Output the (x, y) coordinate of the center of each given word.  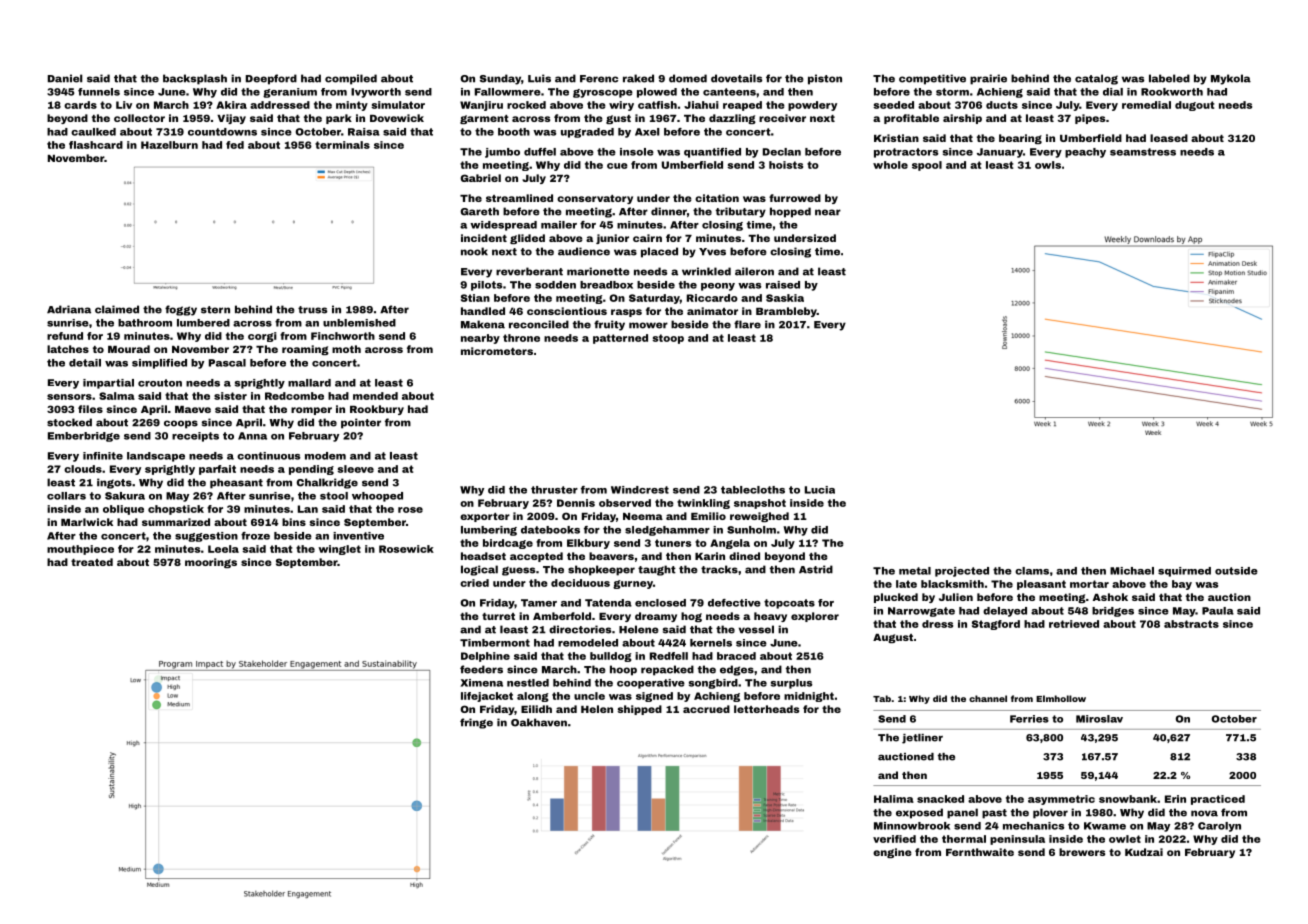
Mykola (1231, 79)
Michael (1132, 571)
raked (638, 78)
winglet (339, 550)
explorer (815, 617)
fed (235, 145)
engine (892, 853)
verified (894, 839)
